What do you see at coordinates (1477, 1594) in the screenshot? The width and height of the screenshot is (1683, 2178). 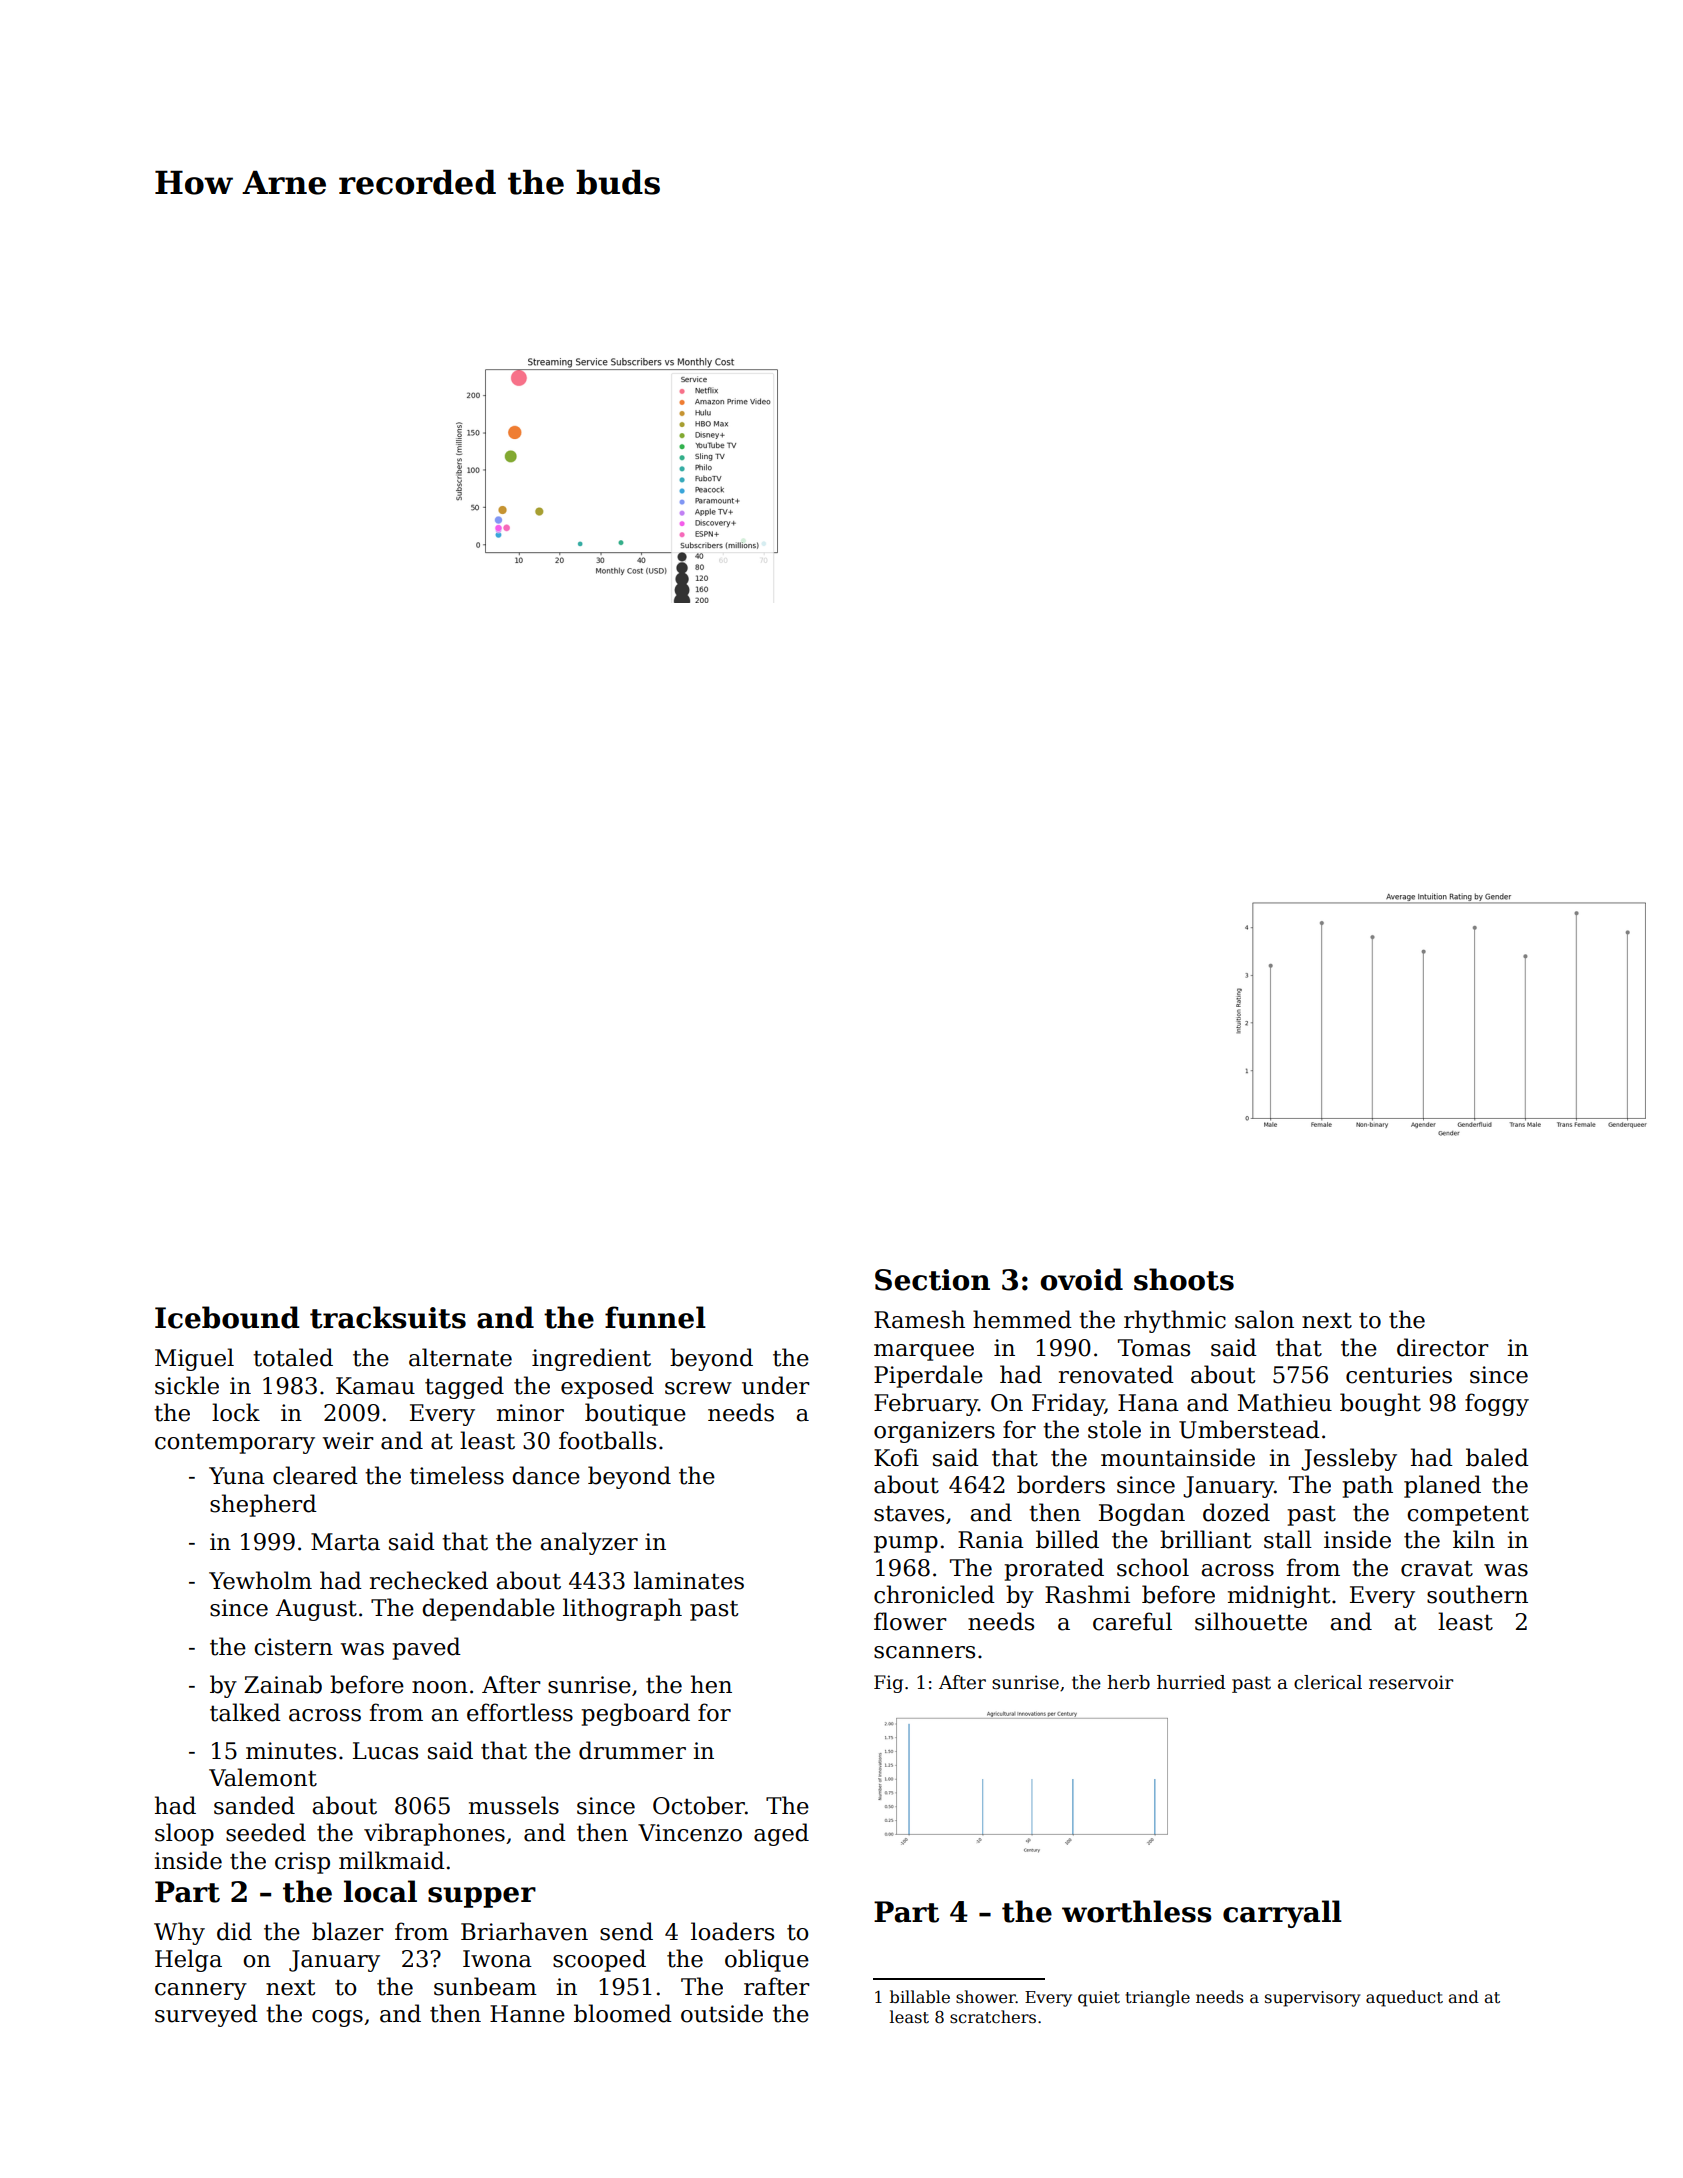 I see `southern` at bounding box center [1477, 1594].
